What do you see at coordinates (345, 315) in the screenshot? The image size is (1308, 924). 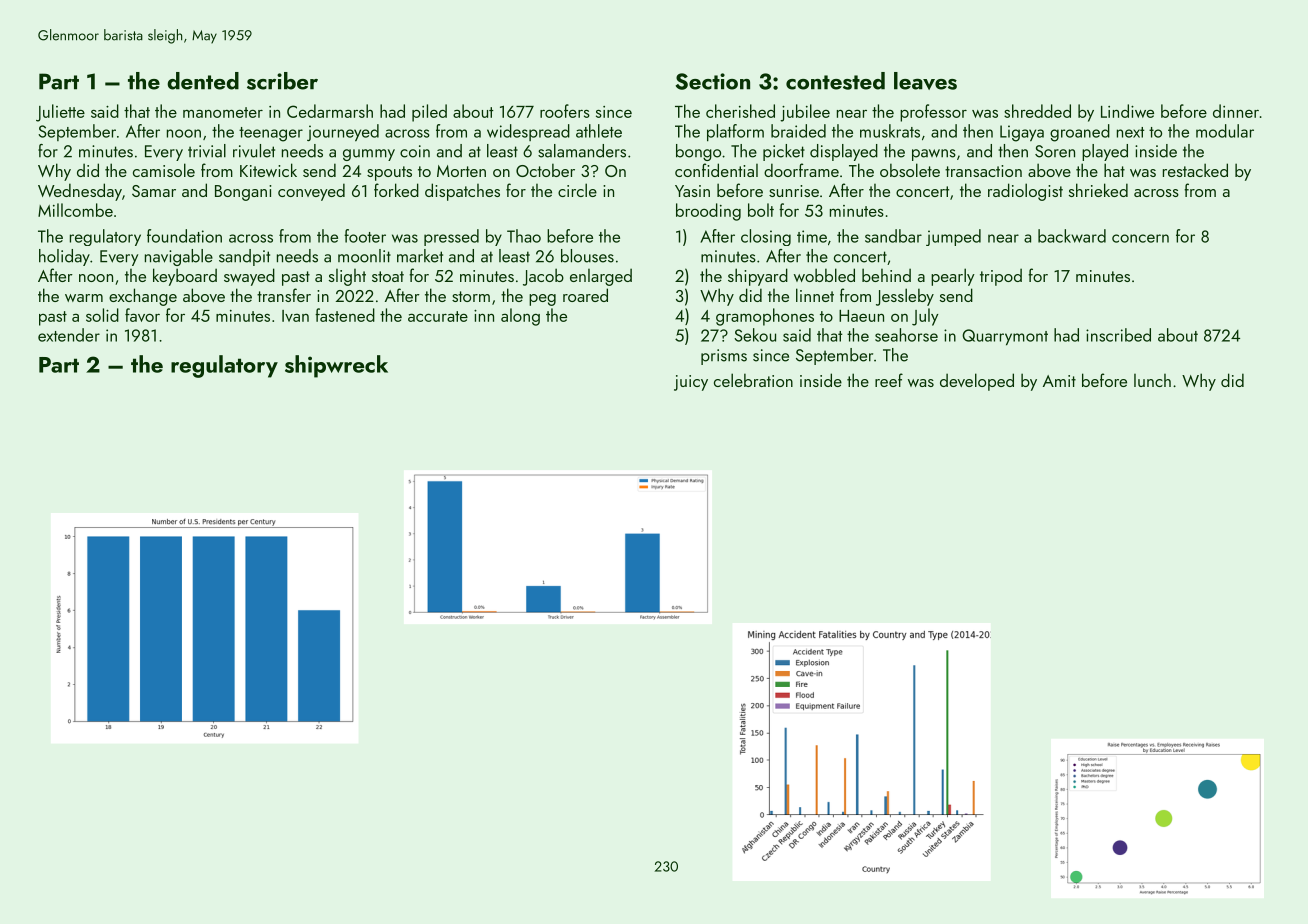 I see `fastened` at bounding box center [345, 315].
